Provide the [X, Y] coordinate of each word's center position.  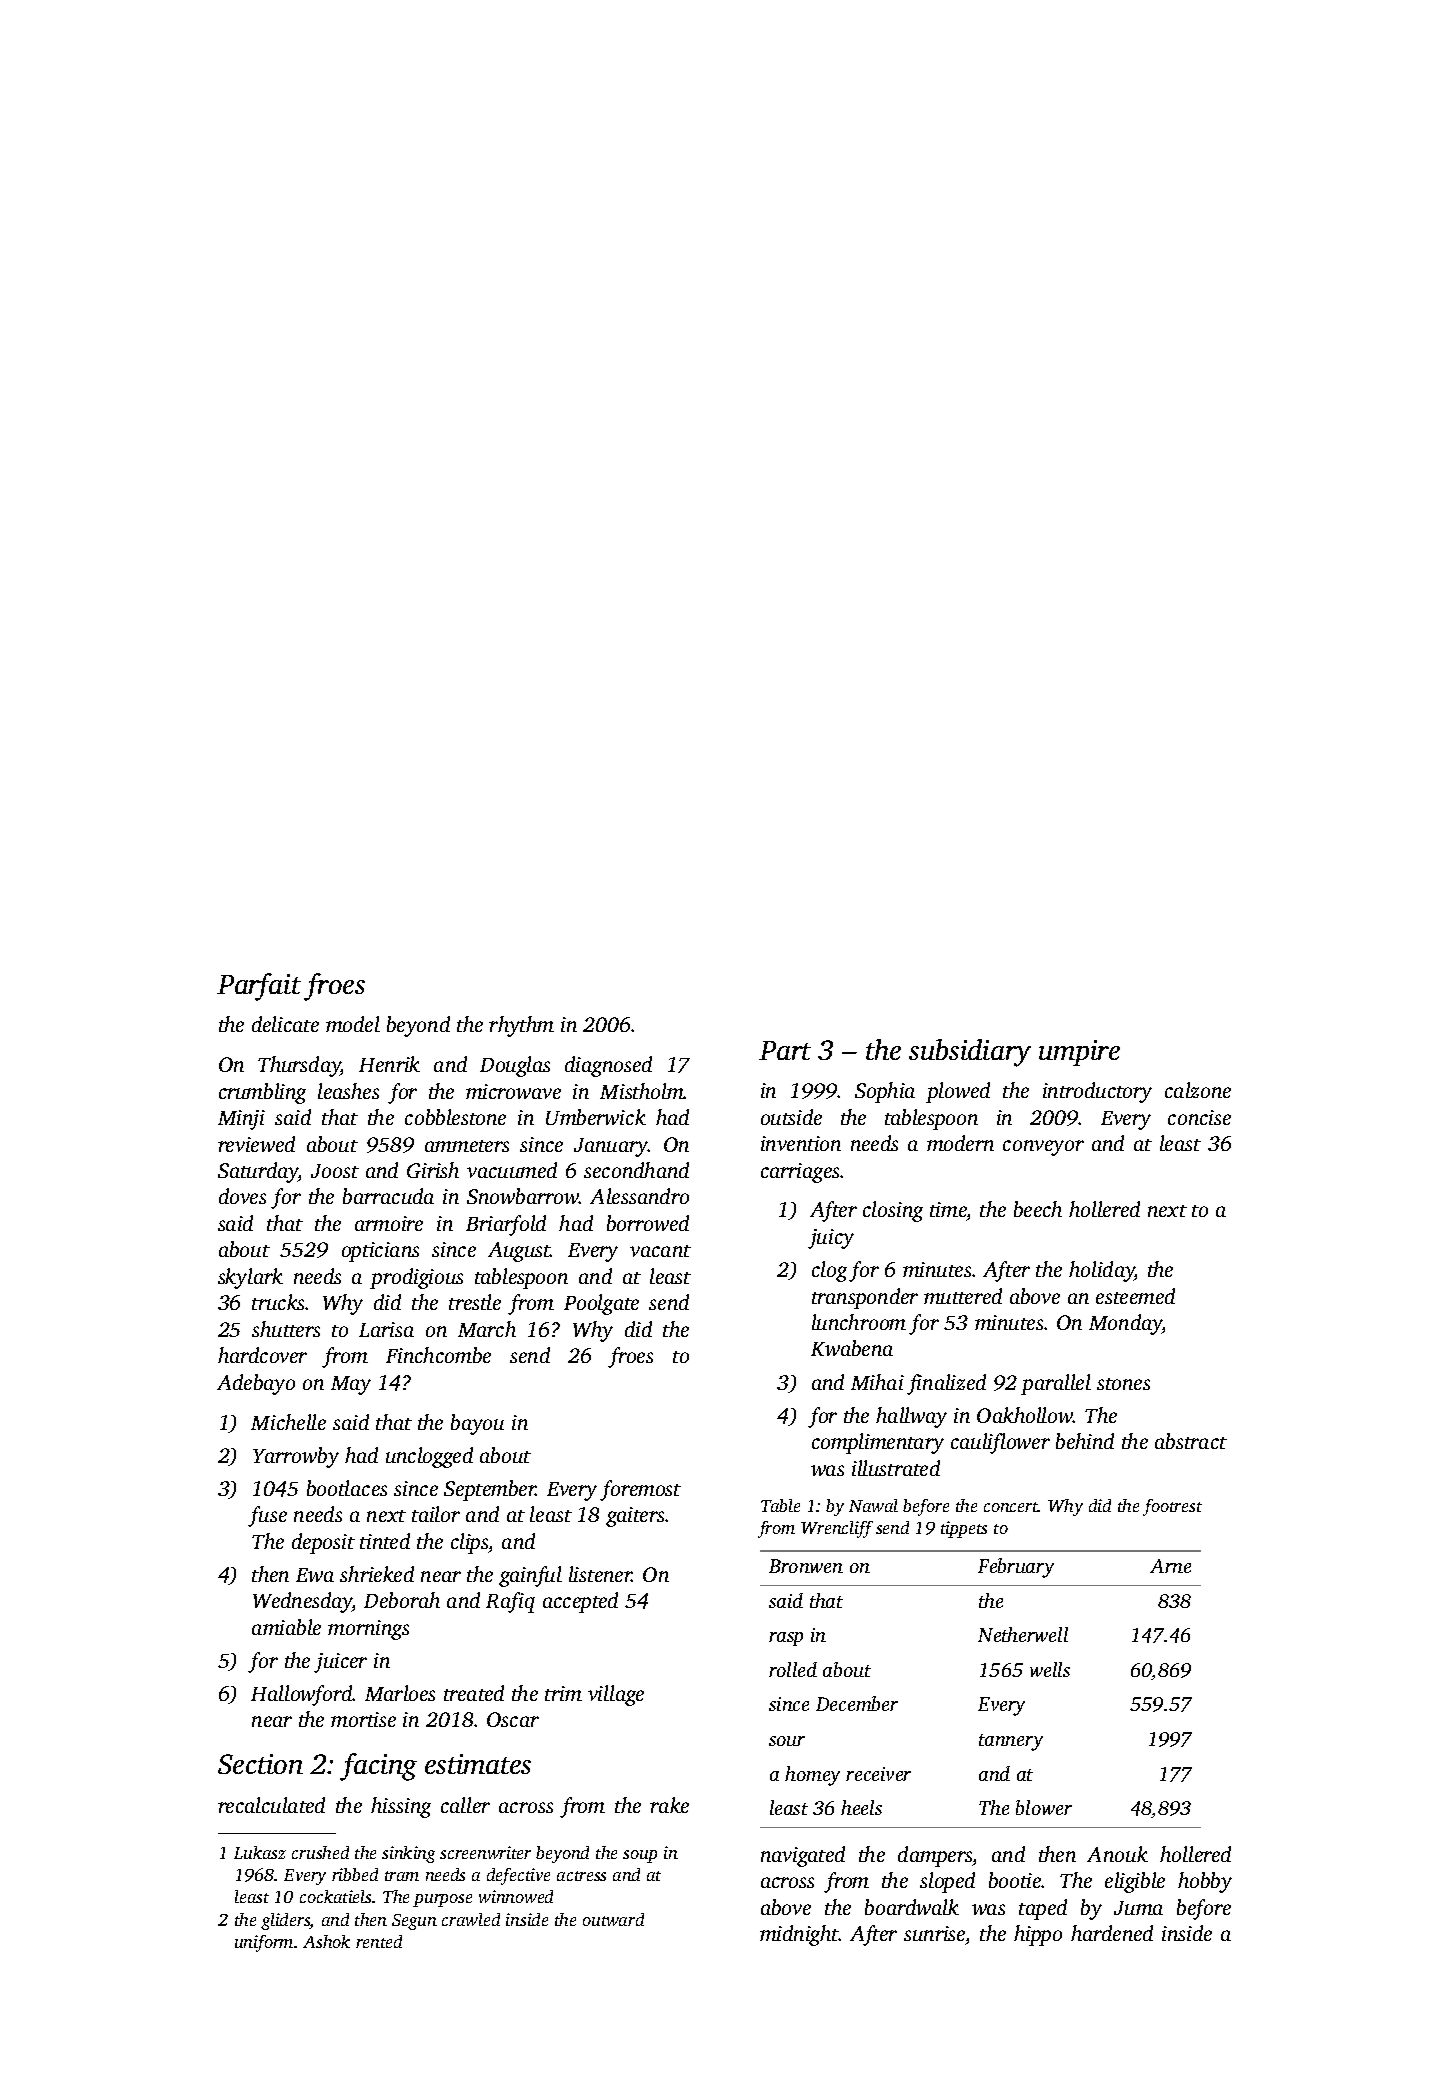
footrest [1172, 1507]
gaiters [635, 1517]
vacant [660, 1251]
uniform [264, 1943]
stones [1123, 1384]
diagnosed [608, 1066]
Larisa [386, 1329]
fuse [267, 1516]
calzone [1198, 1090]
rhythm [521, 1026]
